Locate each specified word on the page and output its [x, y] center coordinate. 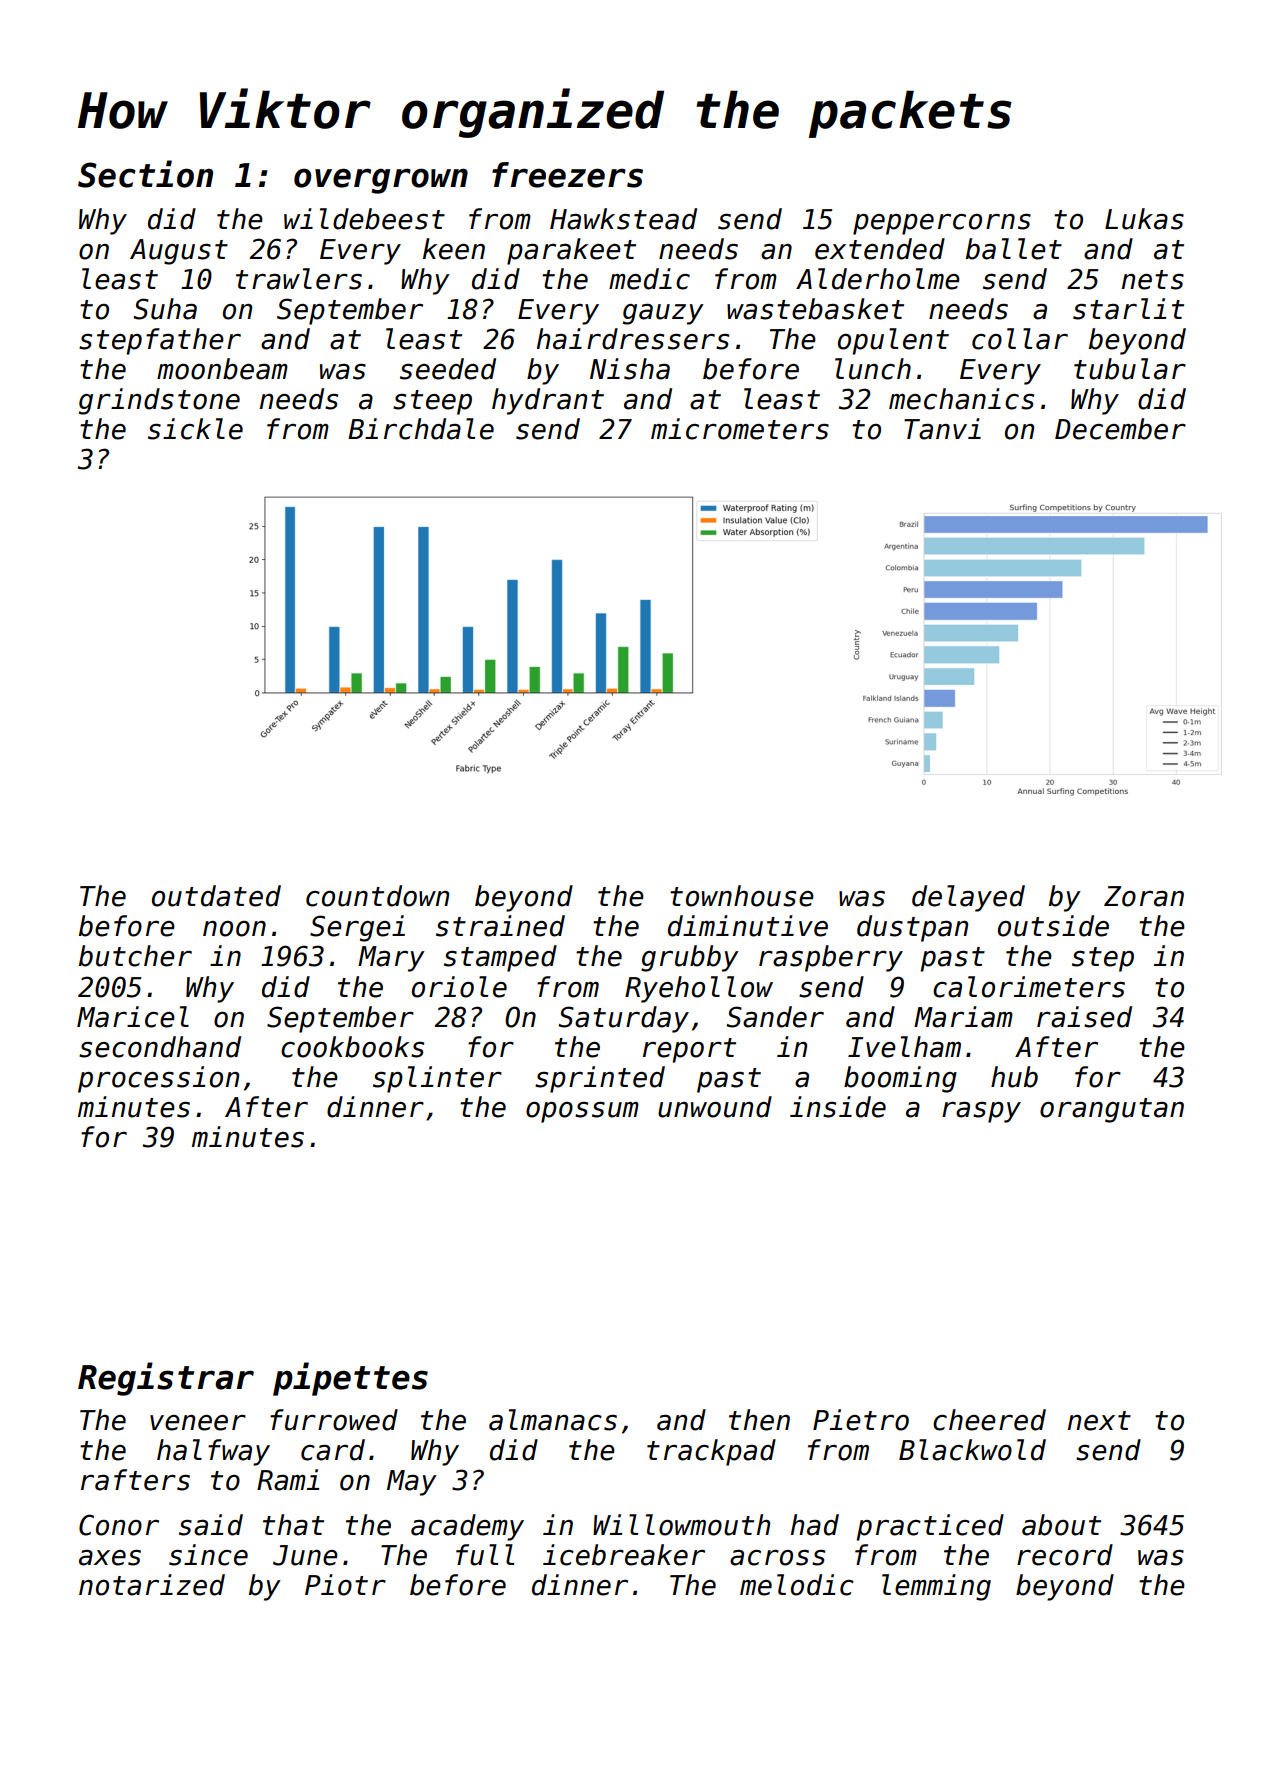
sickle [195, 429]
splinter [437, 1079]
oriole [459, 987]
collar [1020, 339]
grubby [690, 958]
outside [1053, 926]
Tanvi [942, 429]
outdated [216, 896]
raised [1084, 1017]
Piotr [345, 1585]
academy [467, 1527]
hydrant [548, 401]
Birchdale [421, 429]
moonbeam [222, 369]
